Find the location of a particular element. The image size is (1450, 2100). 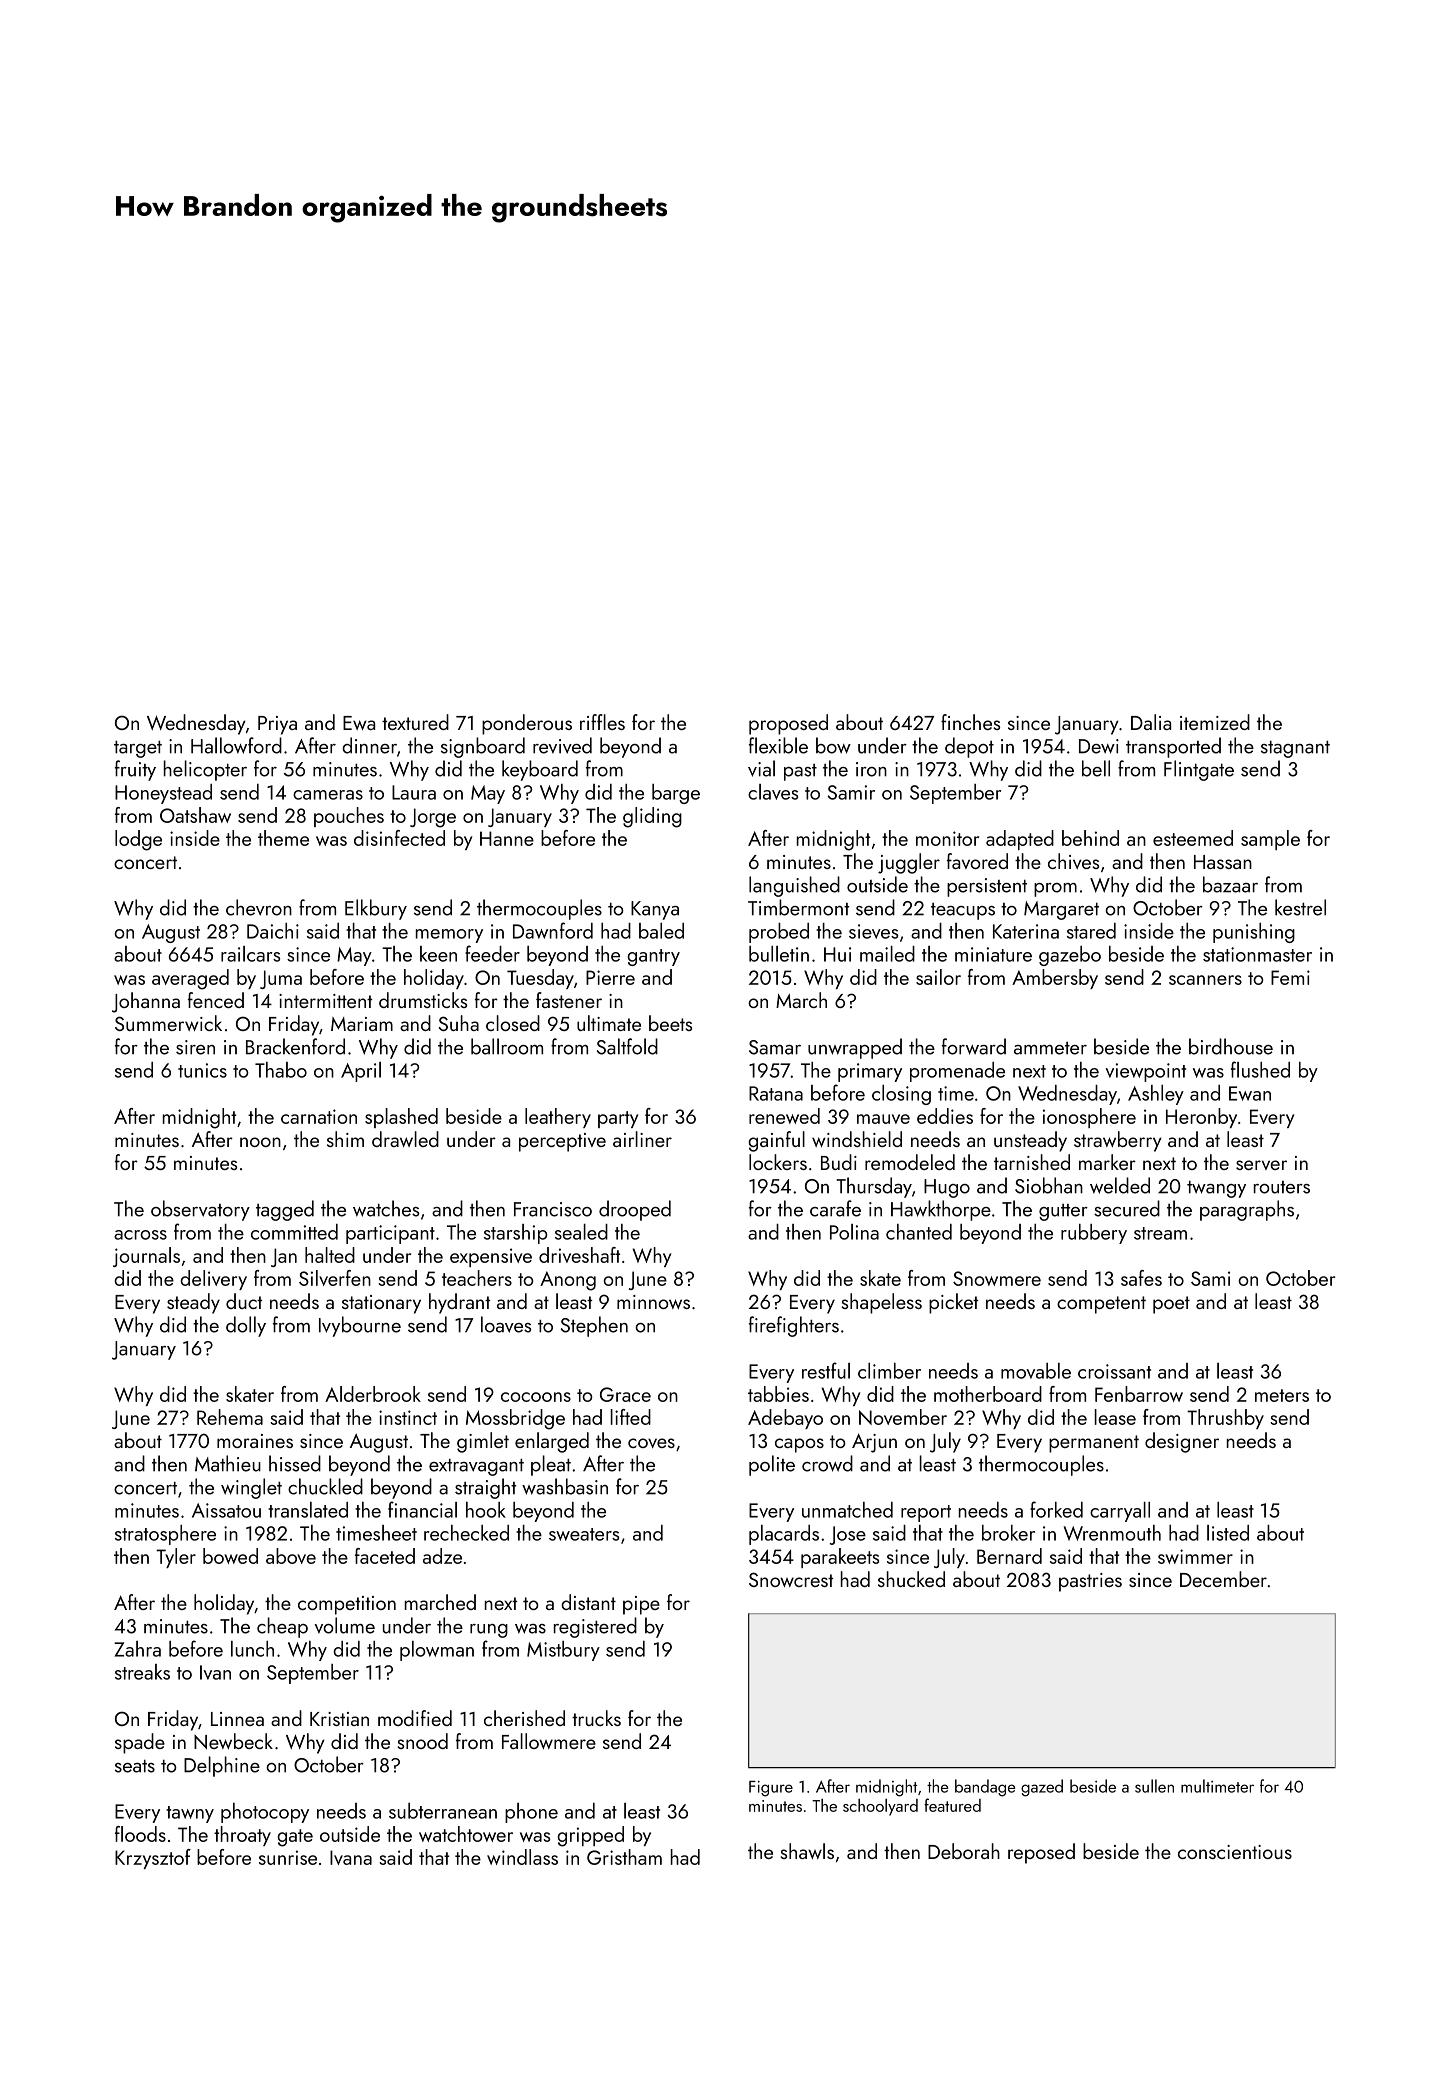

sunrise is located at coordinates (288, 1857).
